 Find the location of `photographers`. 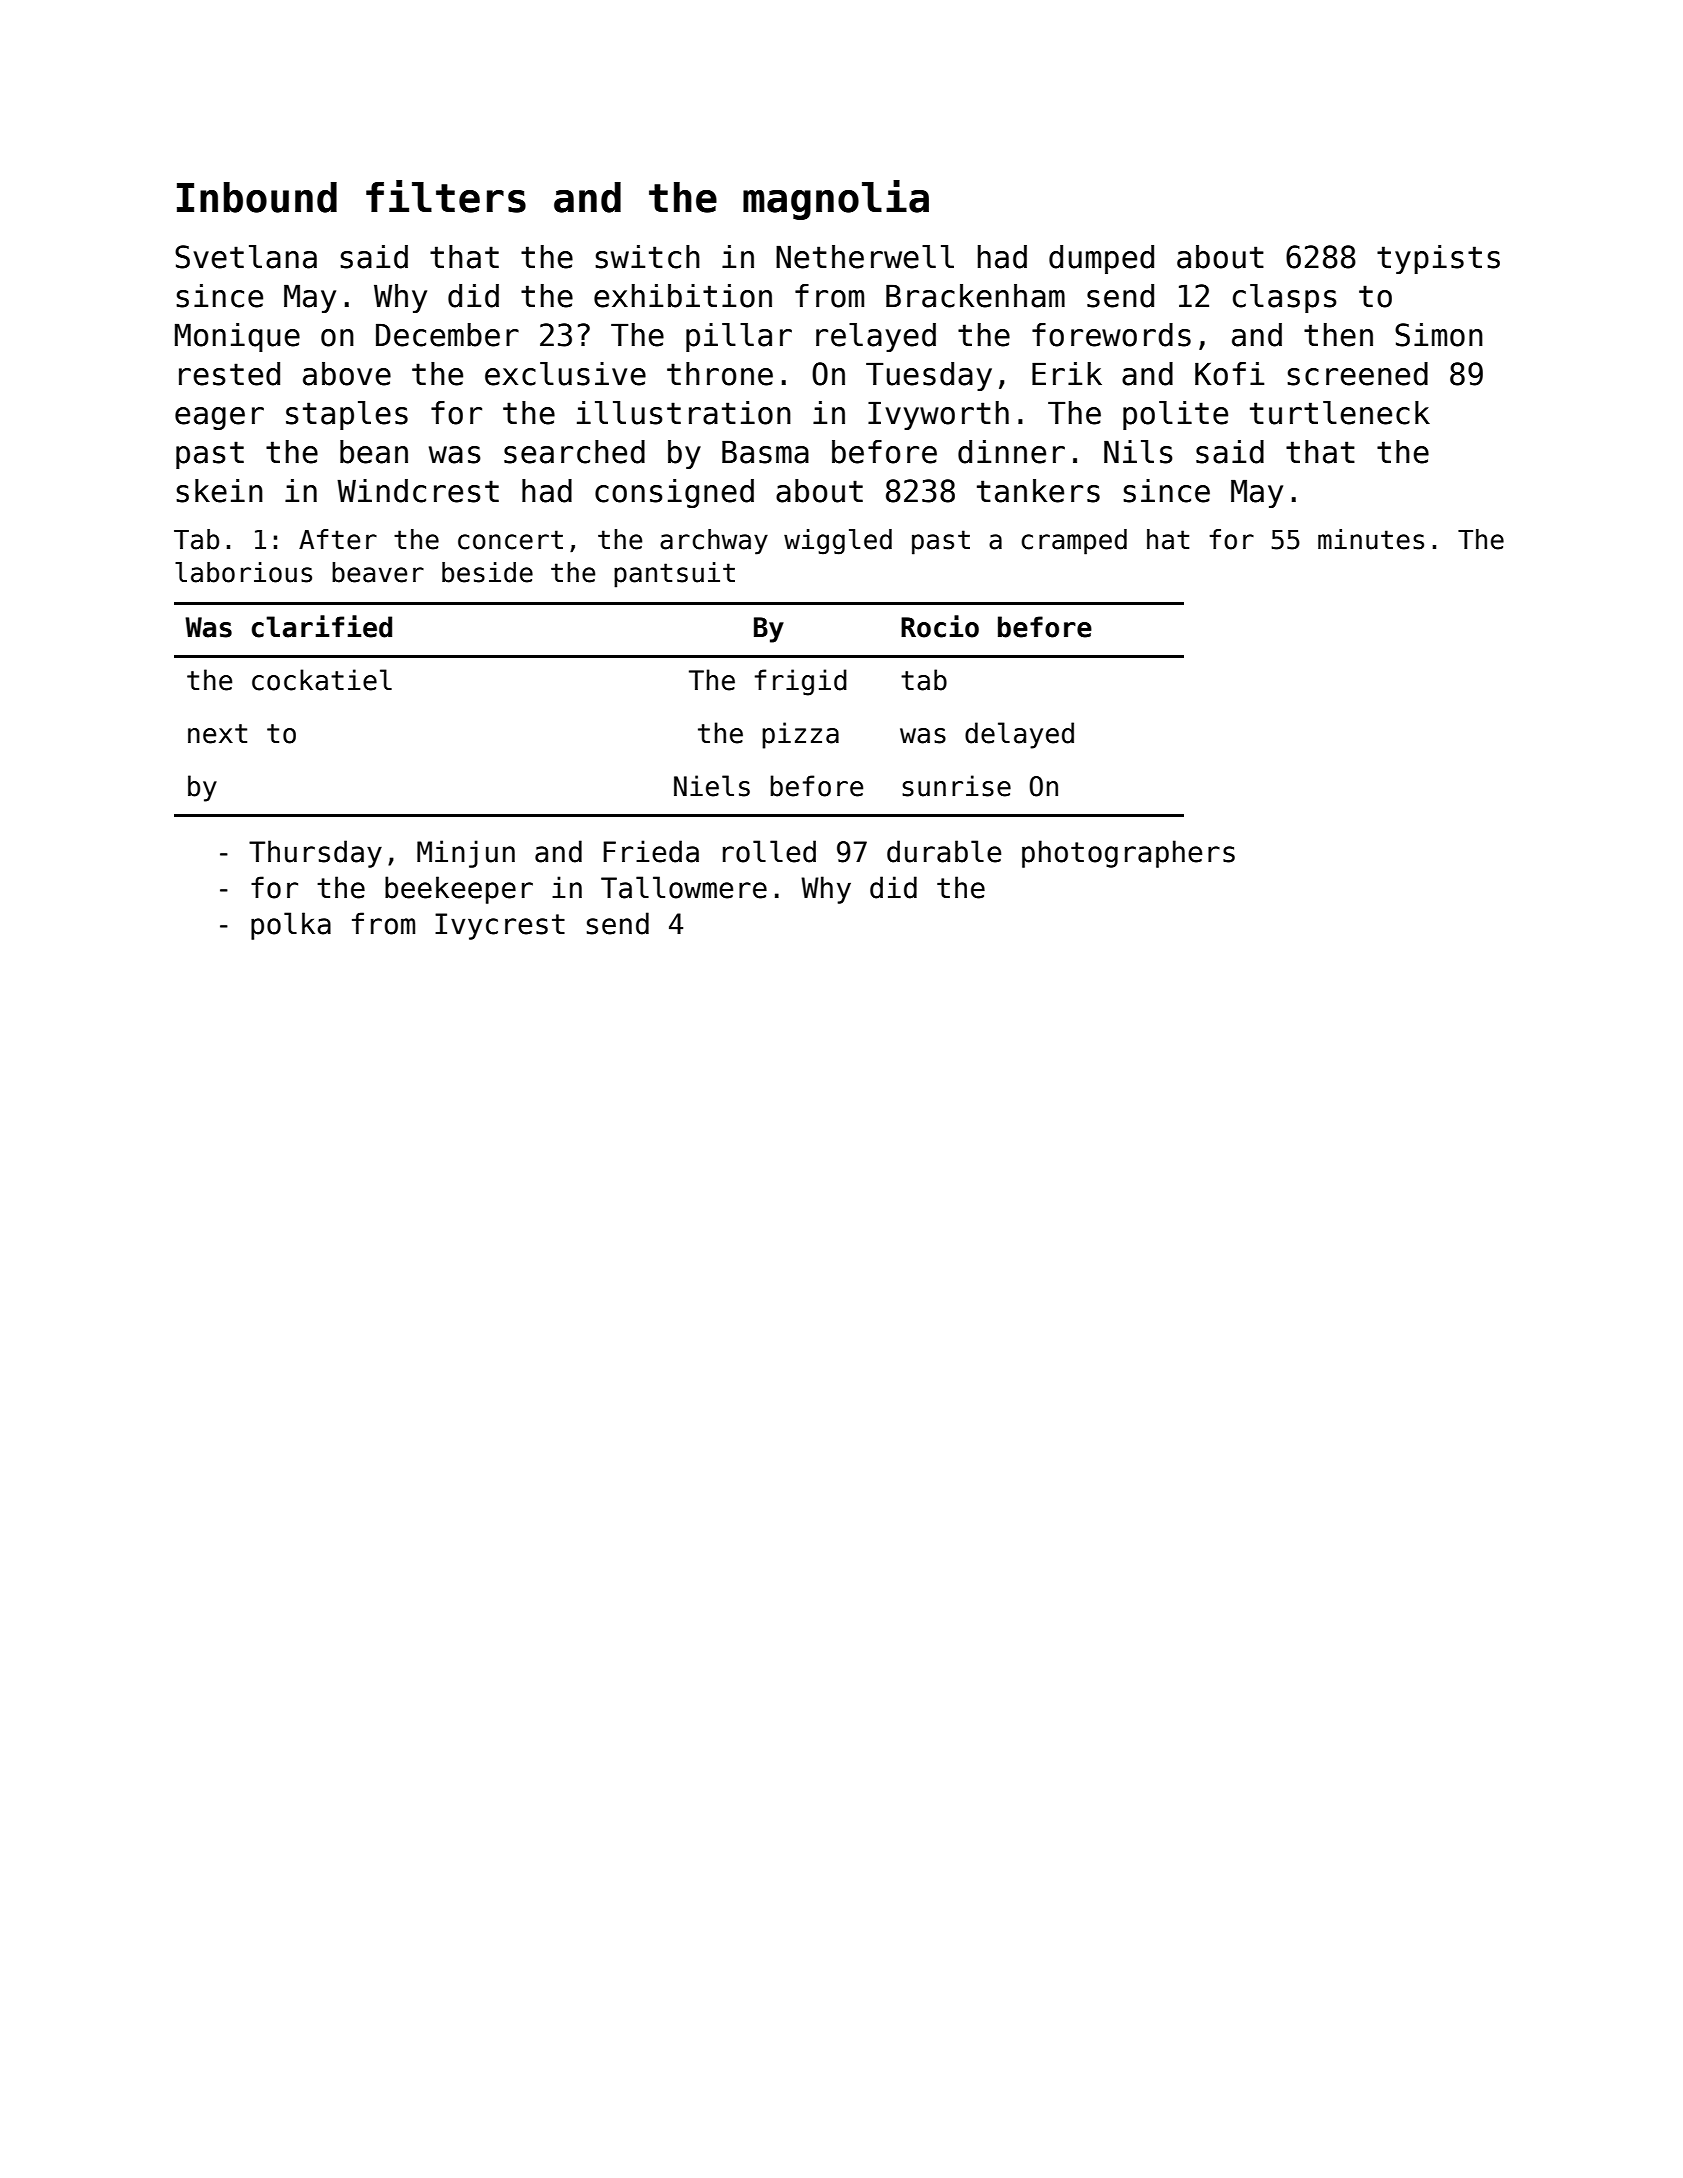

photographers is located at coordinates (1128, 854).
